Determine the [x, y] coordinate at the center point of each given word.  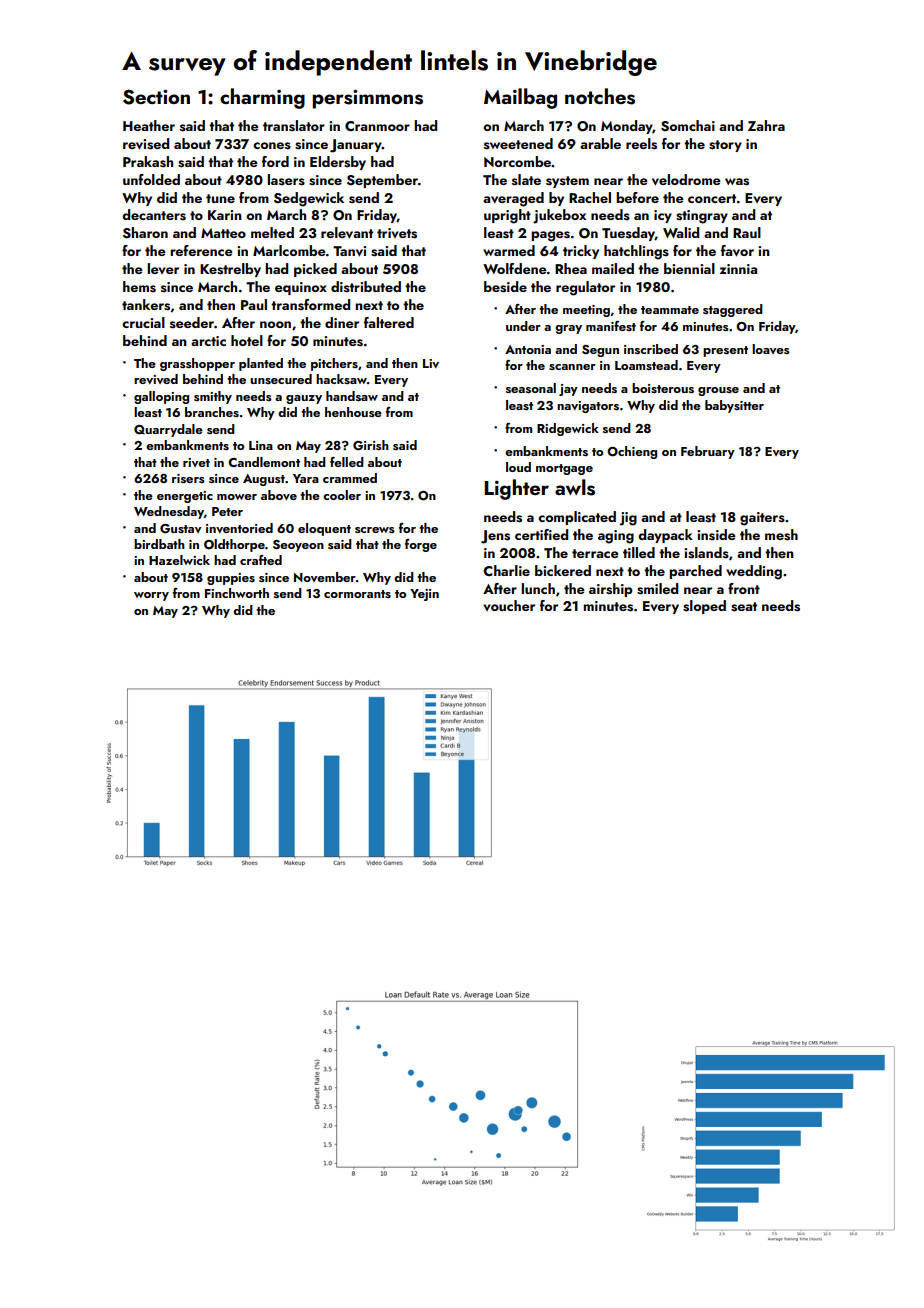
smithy [213, 397]
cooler [342, 495]
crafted [261, 560]
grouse [718, 391]
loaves [771, 349]
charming [262, 98]
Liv [431, 363]
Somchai [688, 126]
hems [139, 287]
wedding [754, 572]
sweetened [518, 144]
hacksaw [341, 379]
